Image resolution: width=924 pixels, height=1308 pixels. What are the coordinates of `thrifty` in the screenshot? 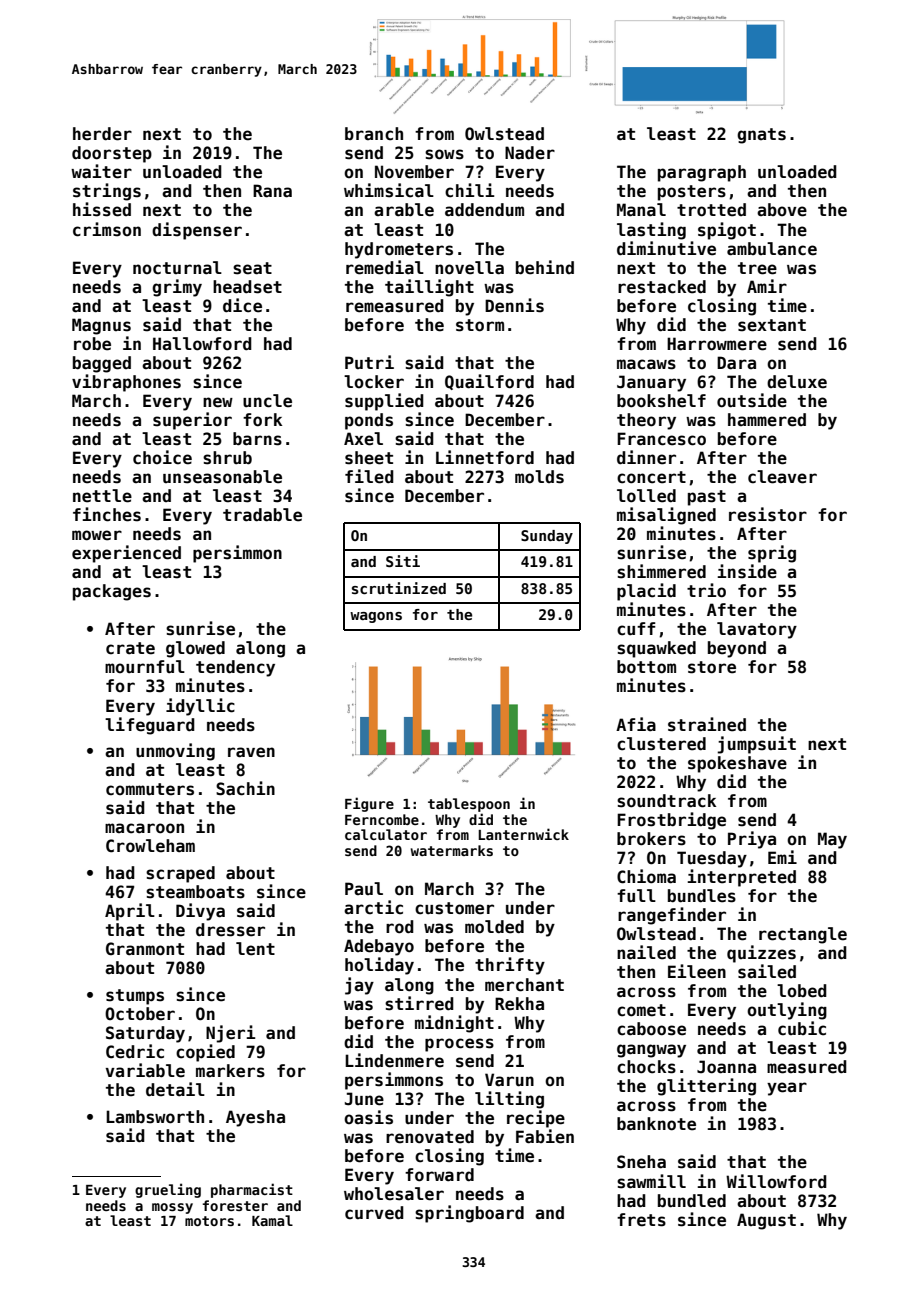 It's located at (510, 966).
